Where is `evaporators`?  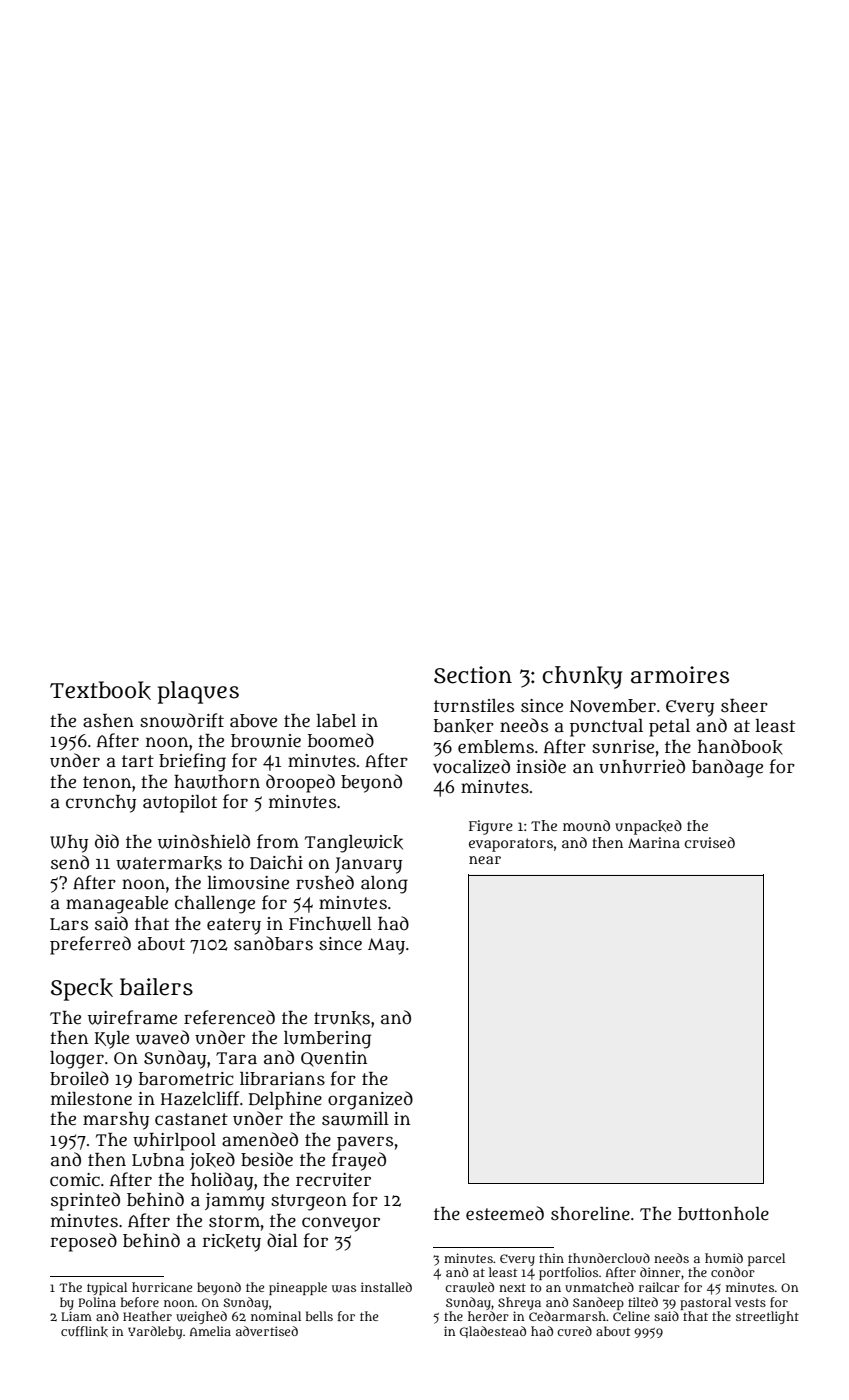 evaporators is located at coordinates (511, 845).
